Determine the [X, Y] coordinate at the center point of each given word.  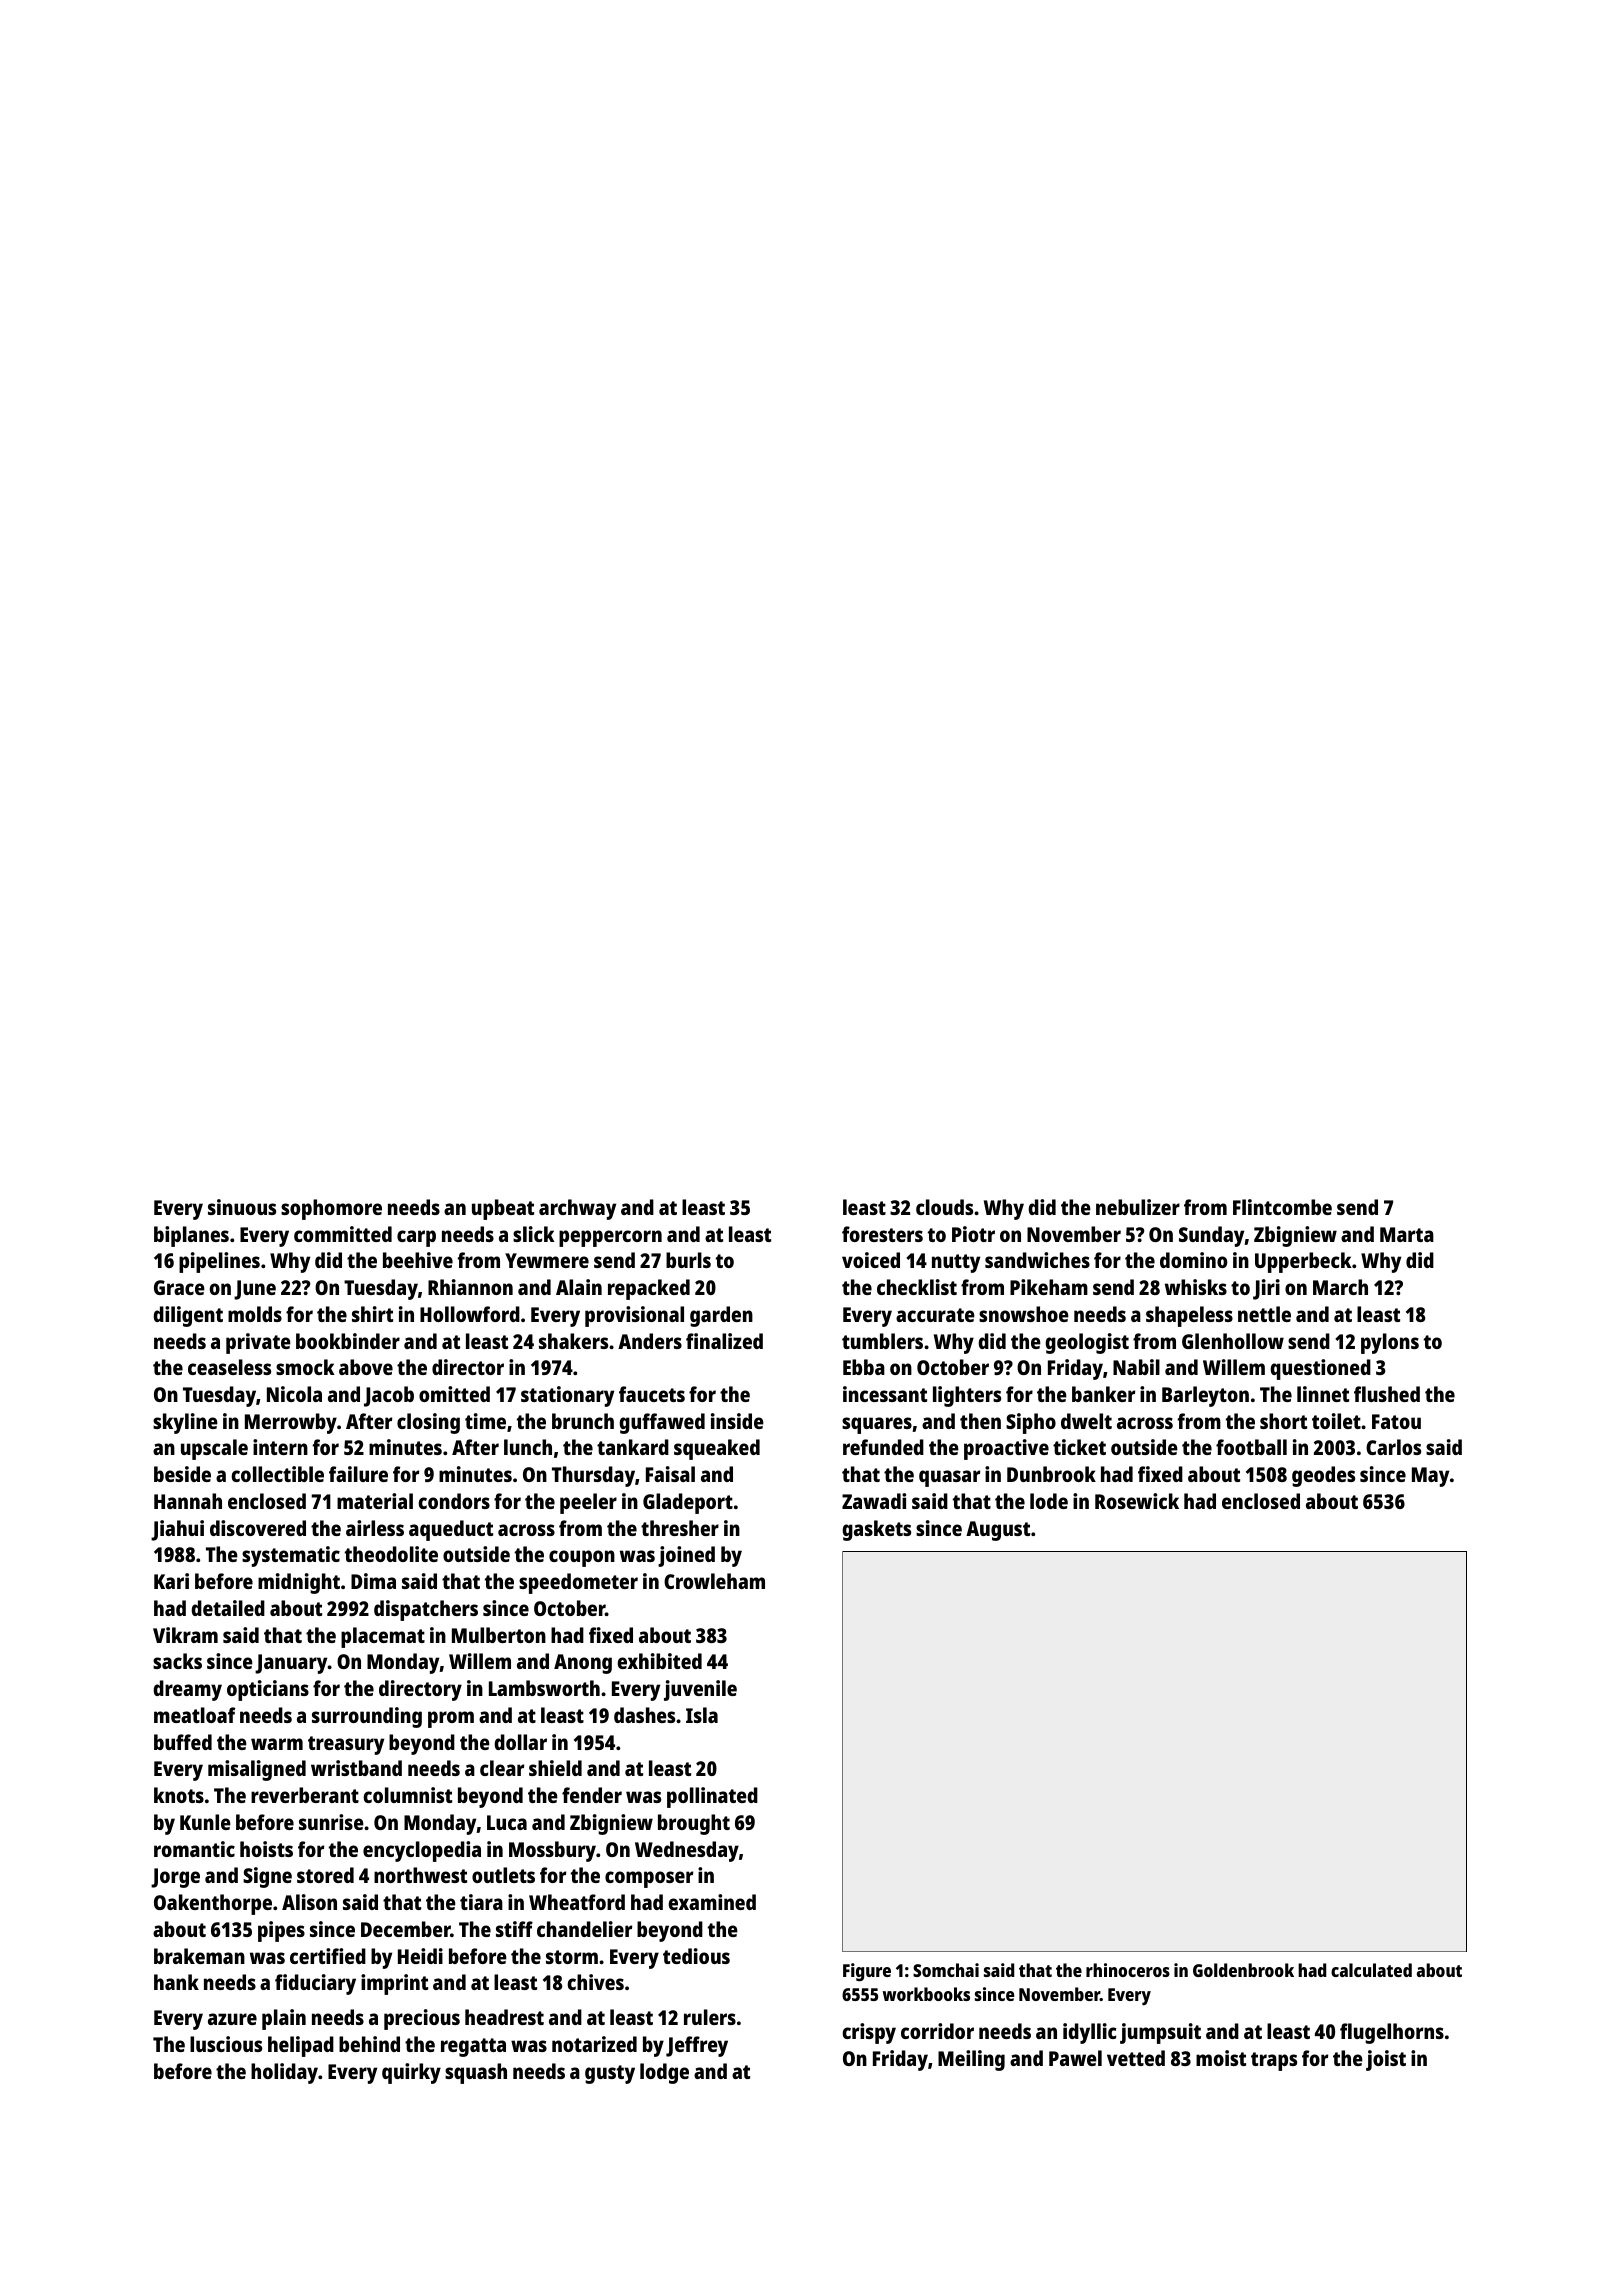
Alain [579, 1287]
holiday [284, 2073]
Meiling [971, 2060]
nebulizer [1138, 1207]
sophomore [331, 1209]
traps [1274, 2061]
